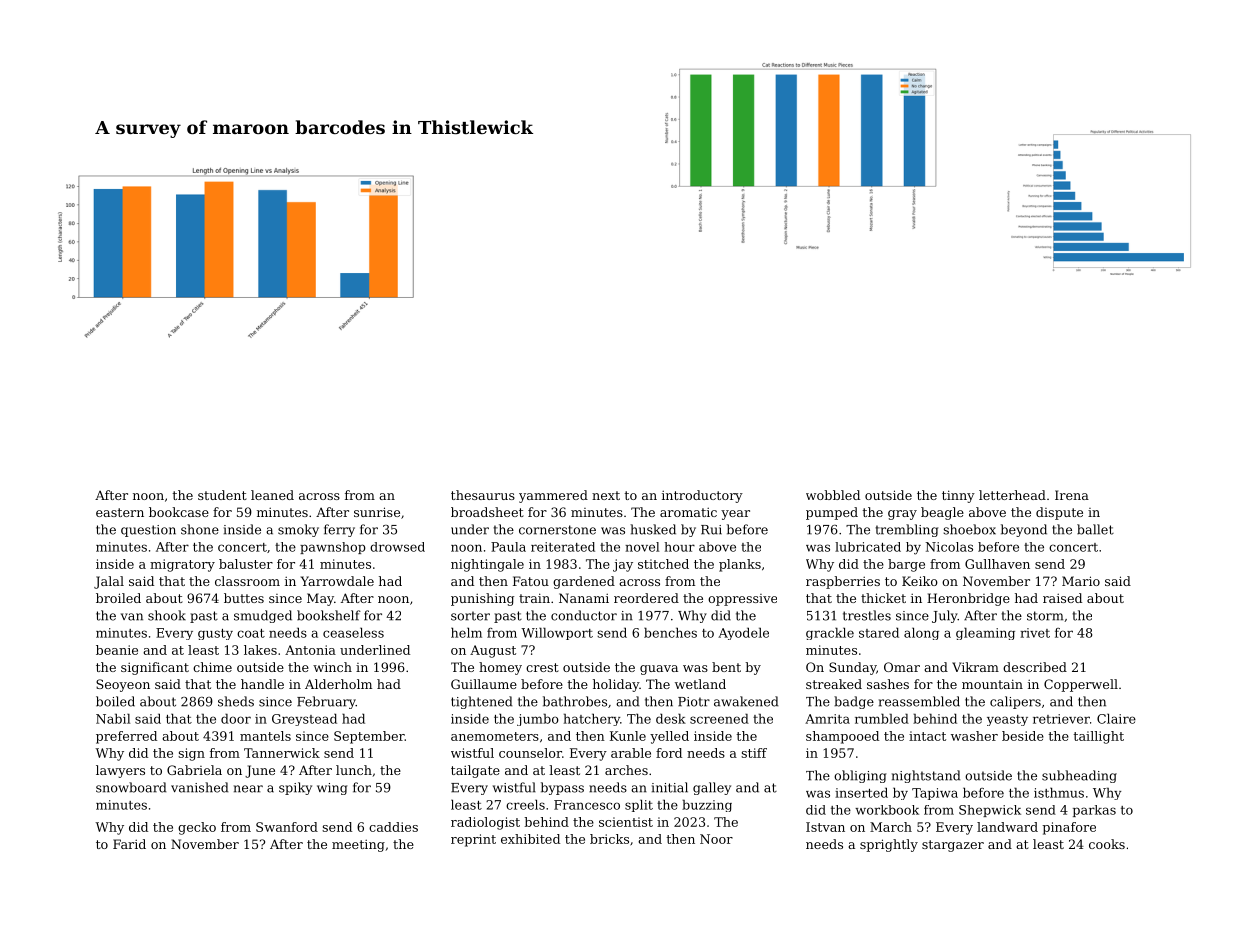  I want to click on nightingale, so click(487, 565).
